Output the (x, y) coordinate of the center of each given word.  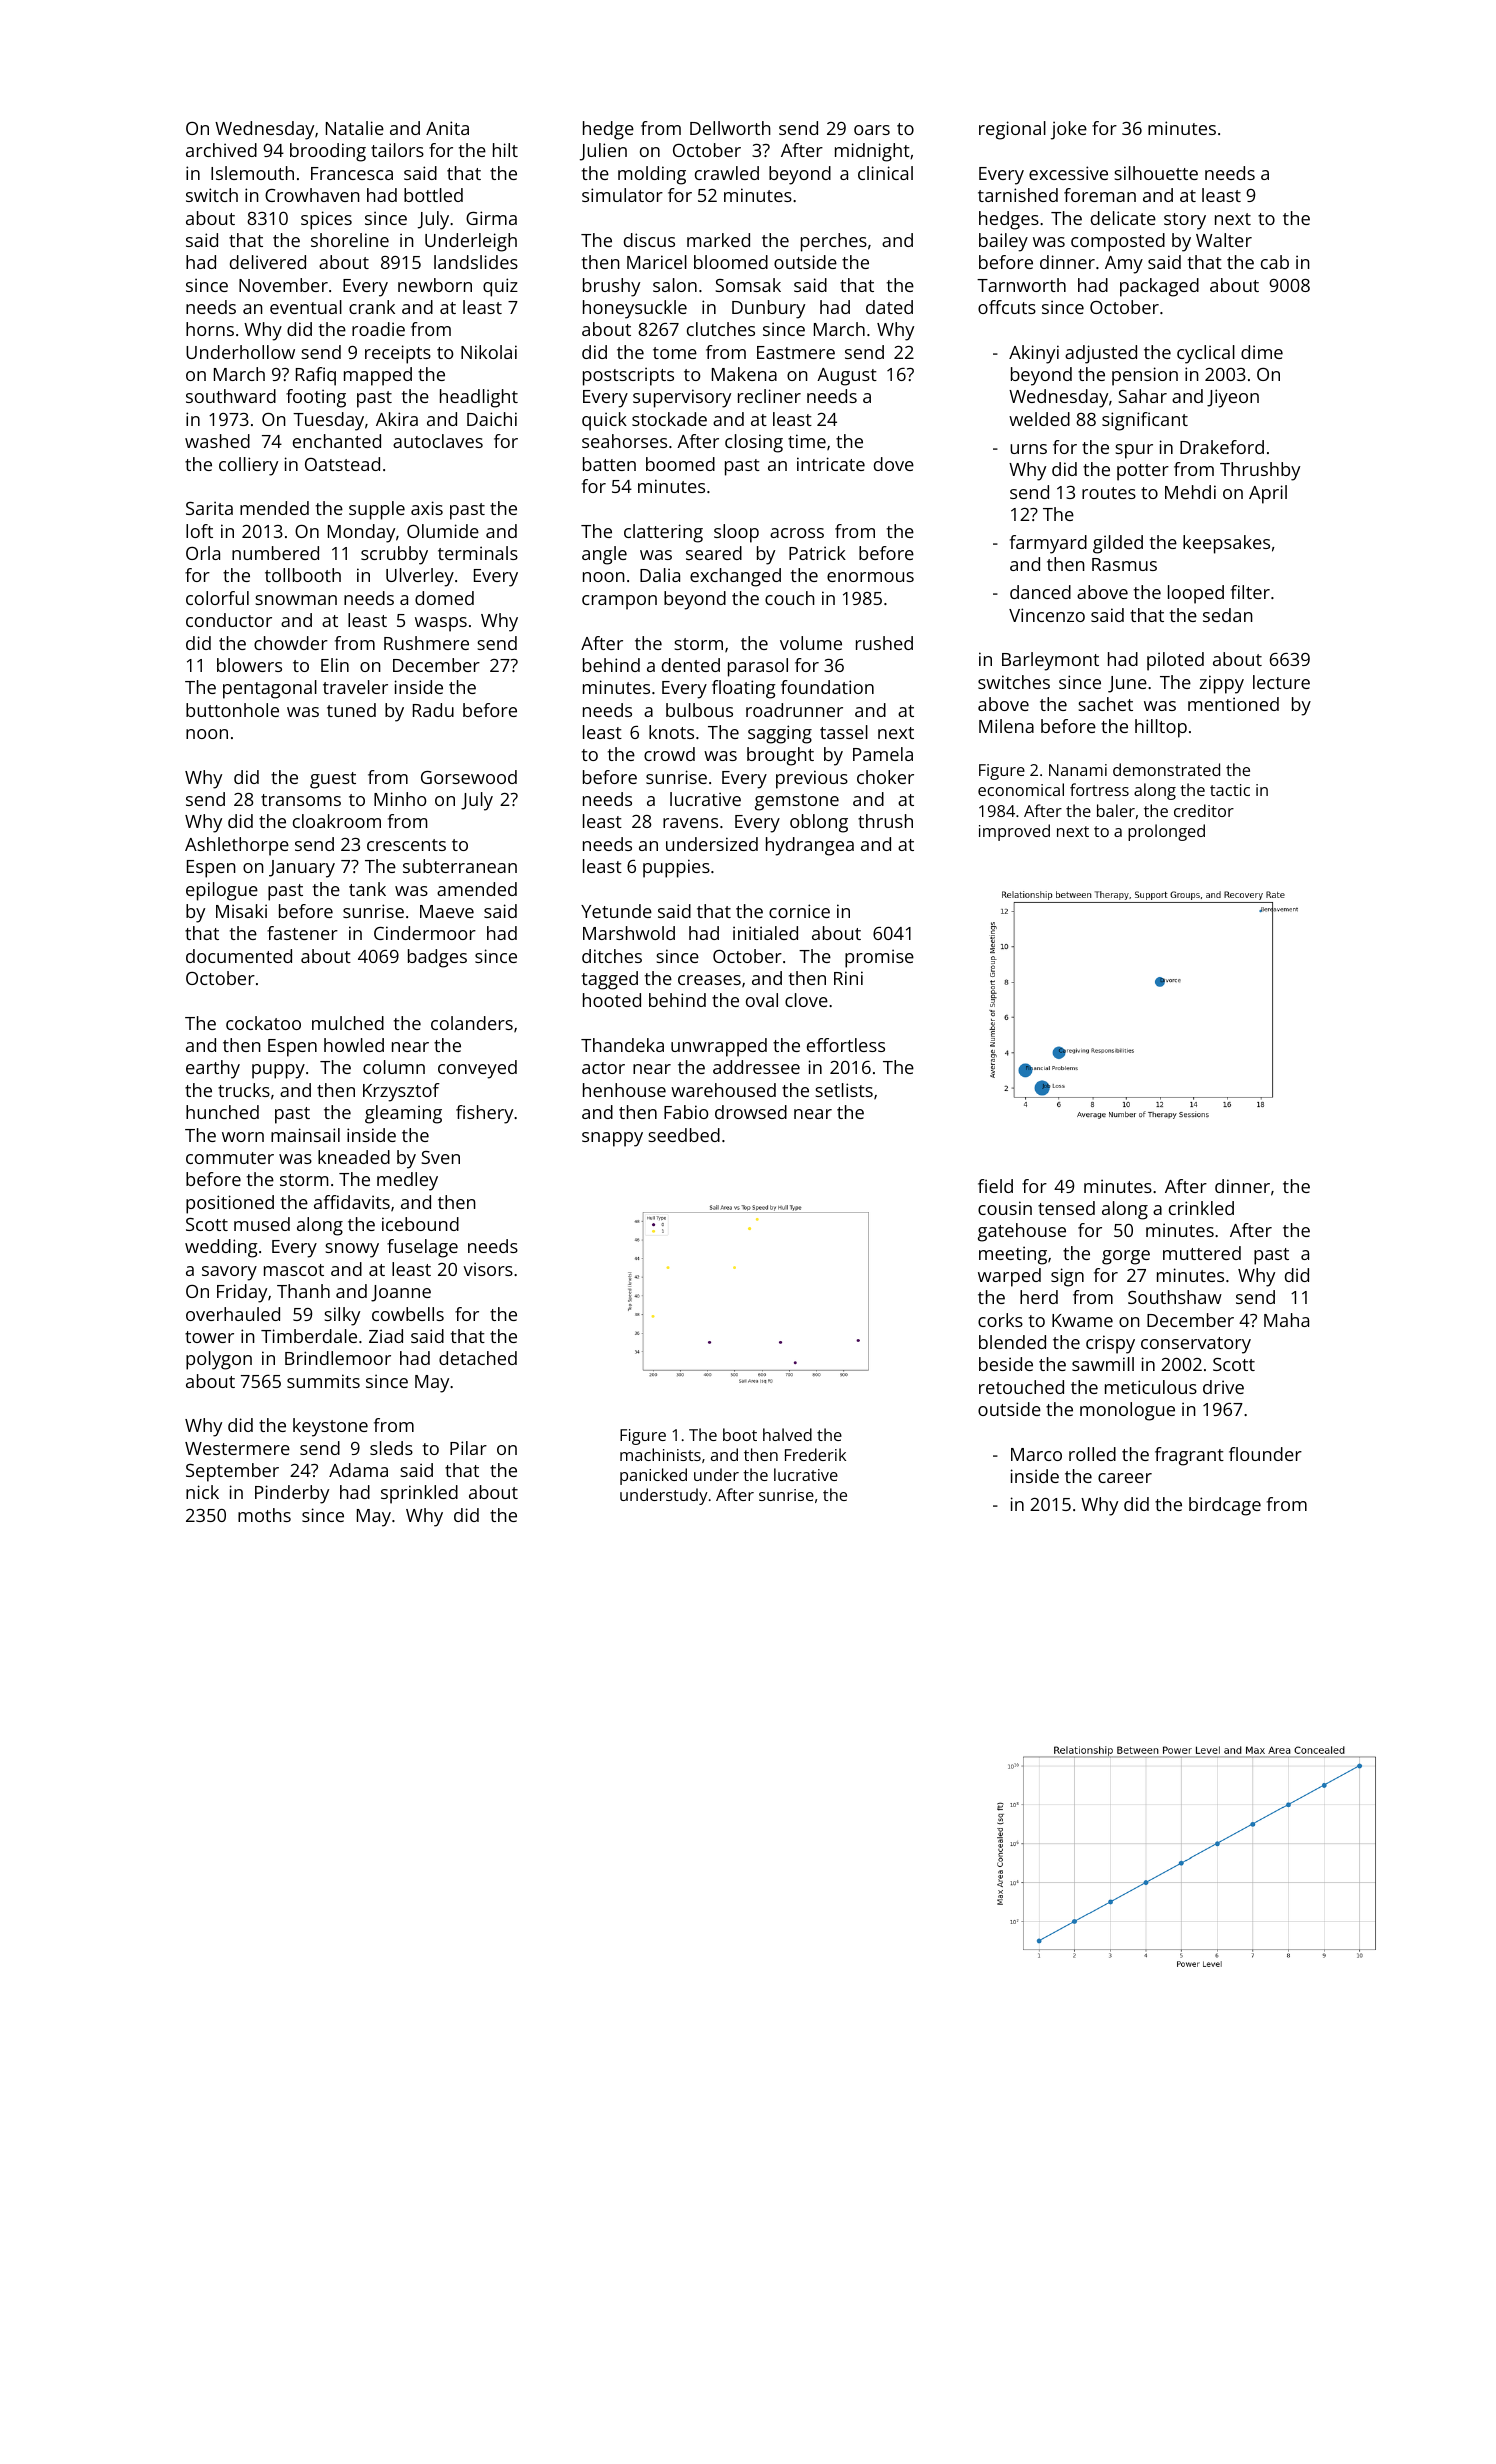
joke (1069, 130)
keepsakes (1226, 544)
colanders (472, 1023)
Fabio (686, 1112)
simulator (622, 195)
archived (221, 150)
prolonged (1166, 832)
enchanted (337, 441)
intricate (831, 464)
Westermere (237, 1448)
